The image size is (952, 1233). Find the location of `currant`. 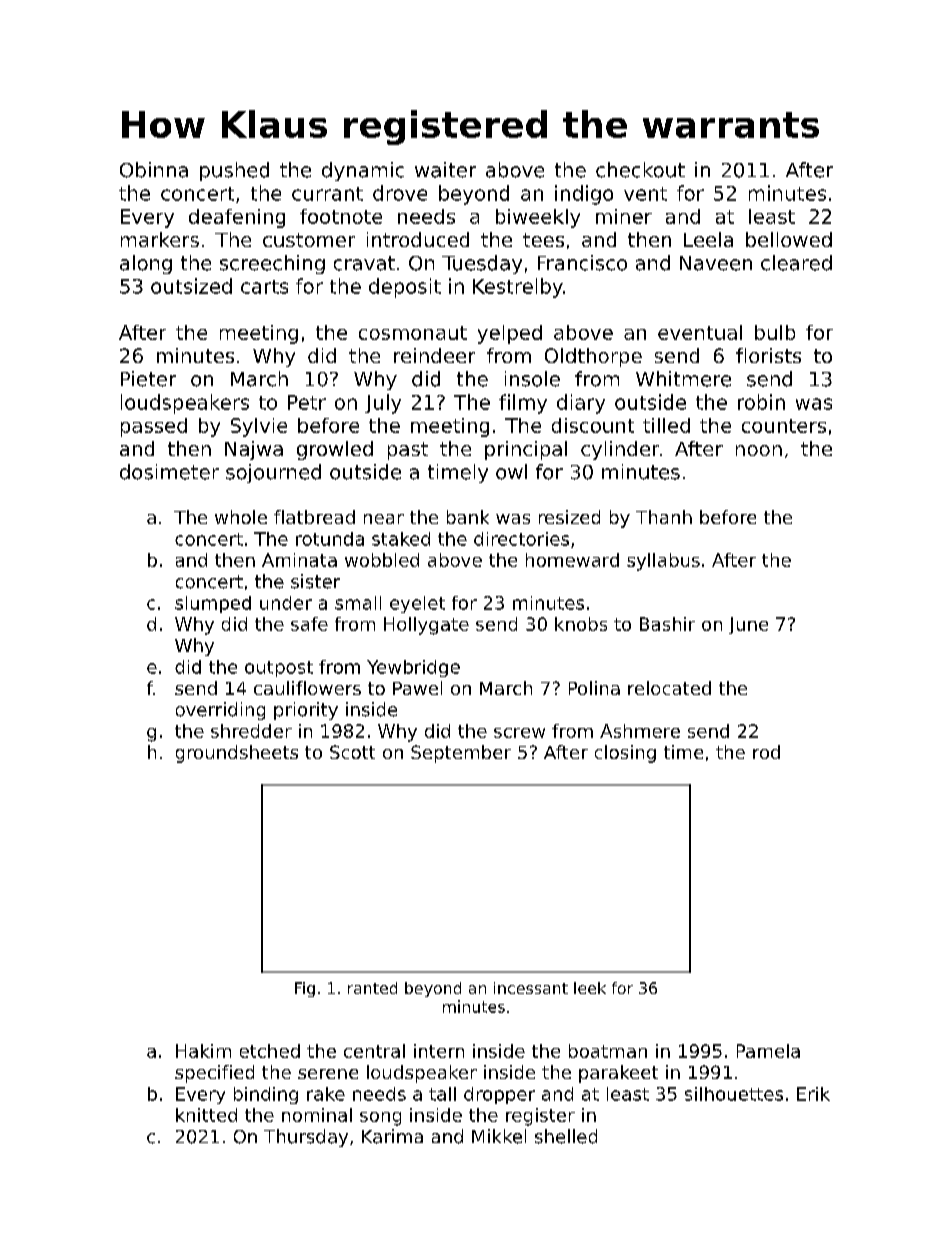

currant is located at coordinates (327, 194).
